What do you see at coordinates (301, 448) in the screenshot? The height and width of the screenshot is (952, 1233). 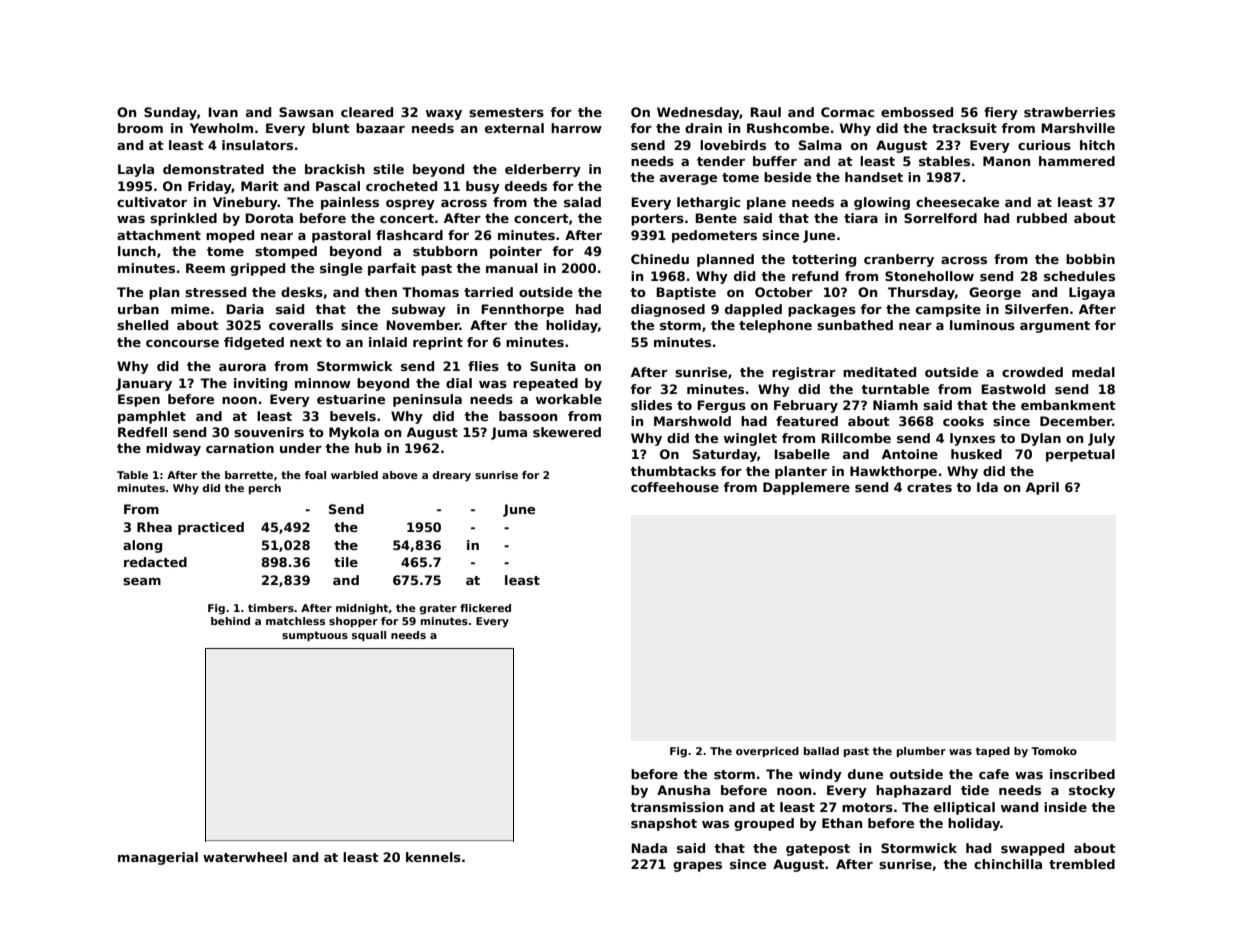 I see `under` at bounding box center [301, 448].
